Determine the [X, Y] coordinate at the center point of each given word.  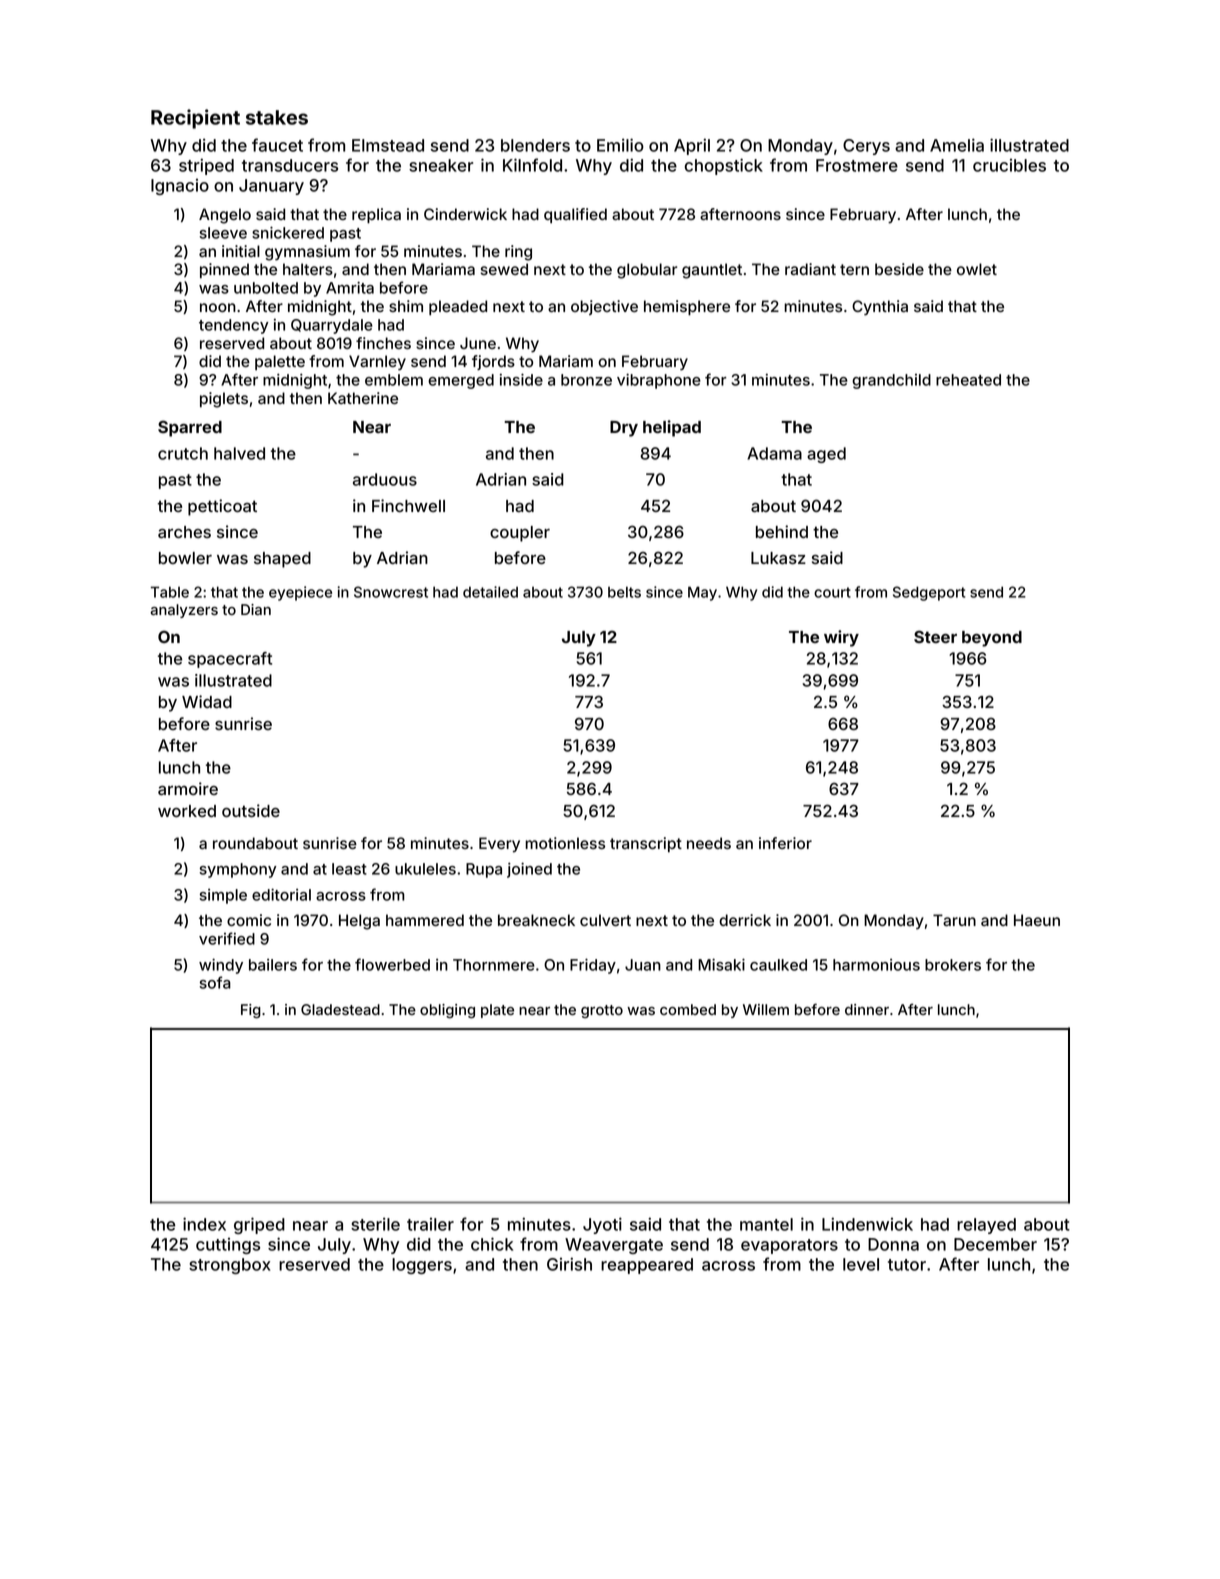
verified [227, 938]
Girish [569, 1264]
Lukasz [778, 558]
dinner [867, 1009]
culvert [605, 920]
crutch [183, 453]
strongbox [229, 1266]
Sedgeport [929, 593]
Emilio [620, 145]
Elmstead [388, 145]
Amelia [957, 145]
